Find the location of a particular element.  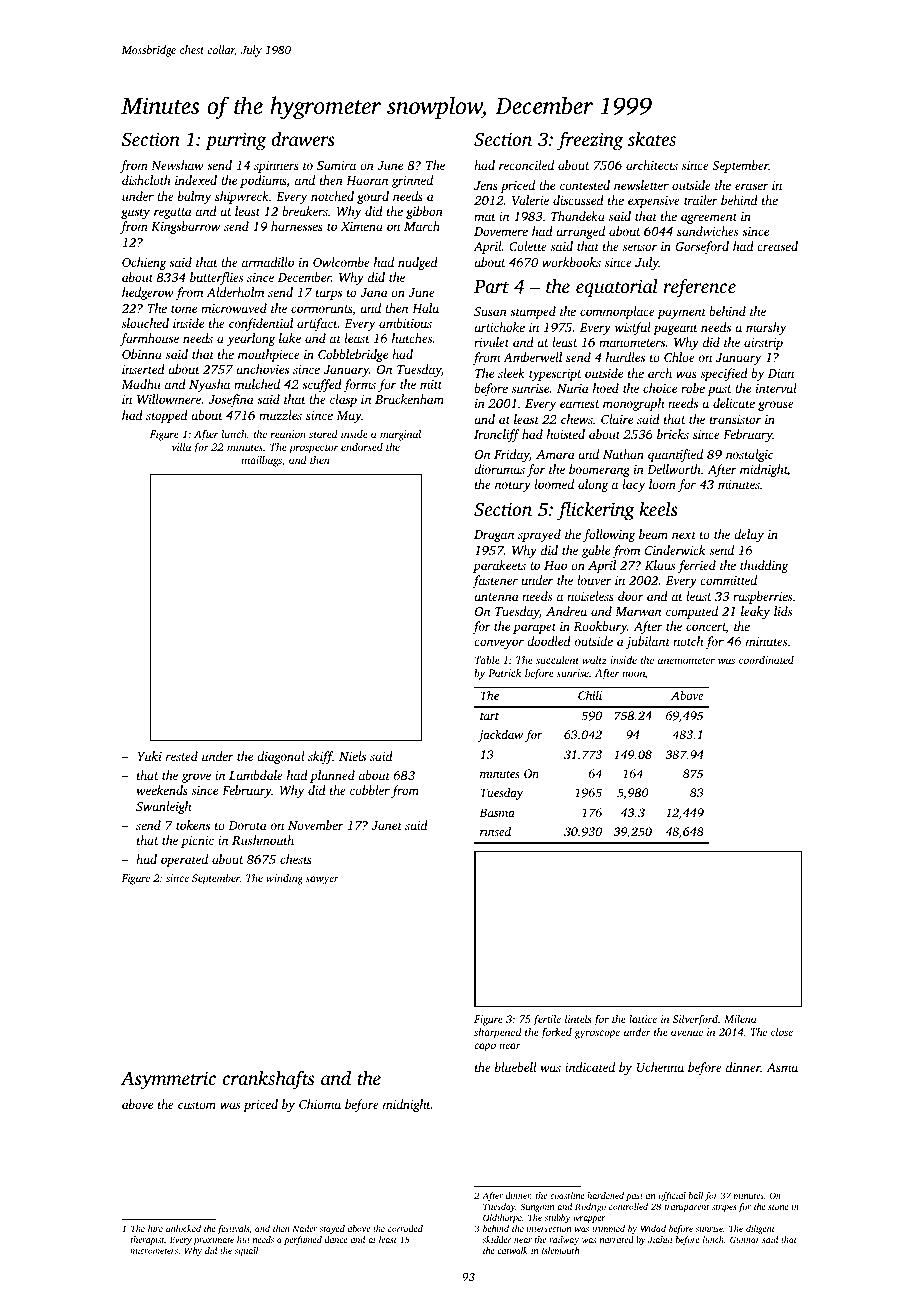

squall is located at coordinates (246, 1251).
